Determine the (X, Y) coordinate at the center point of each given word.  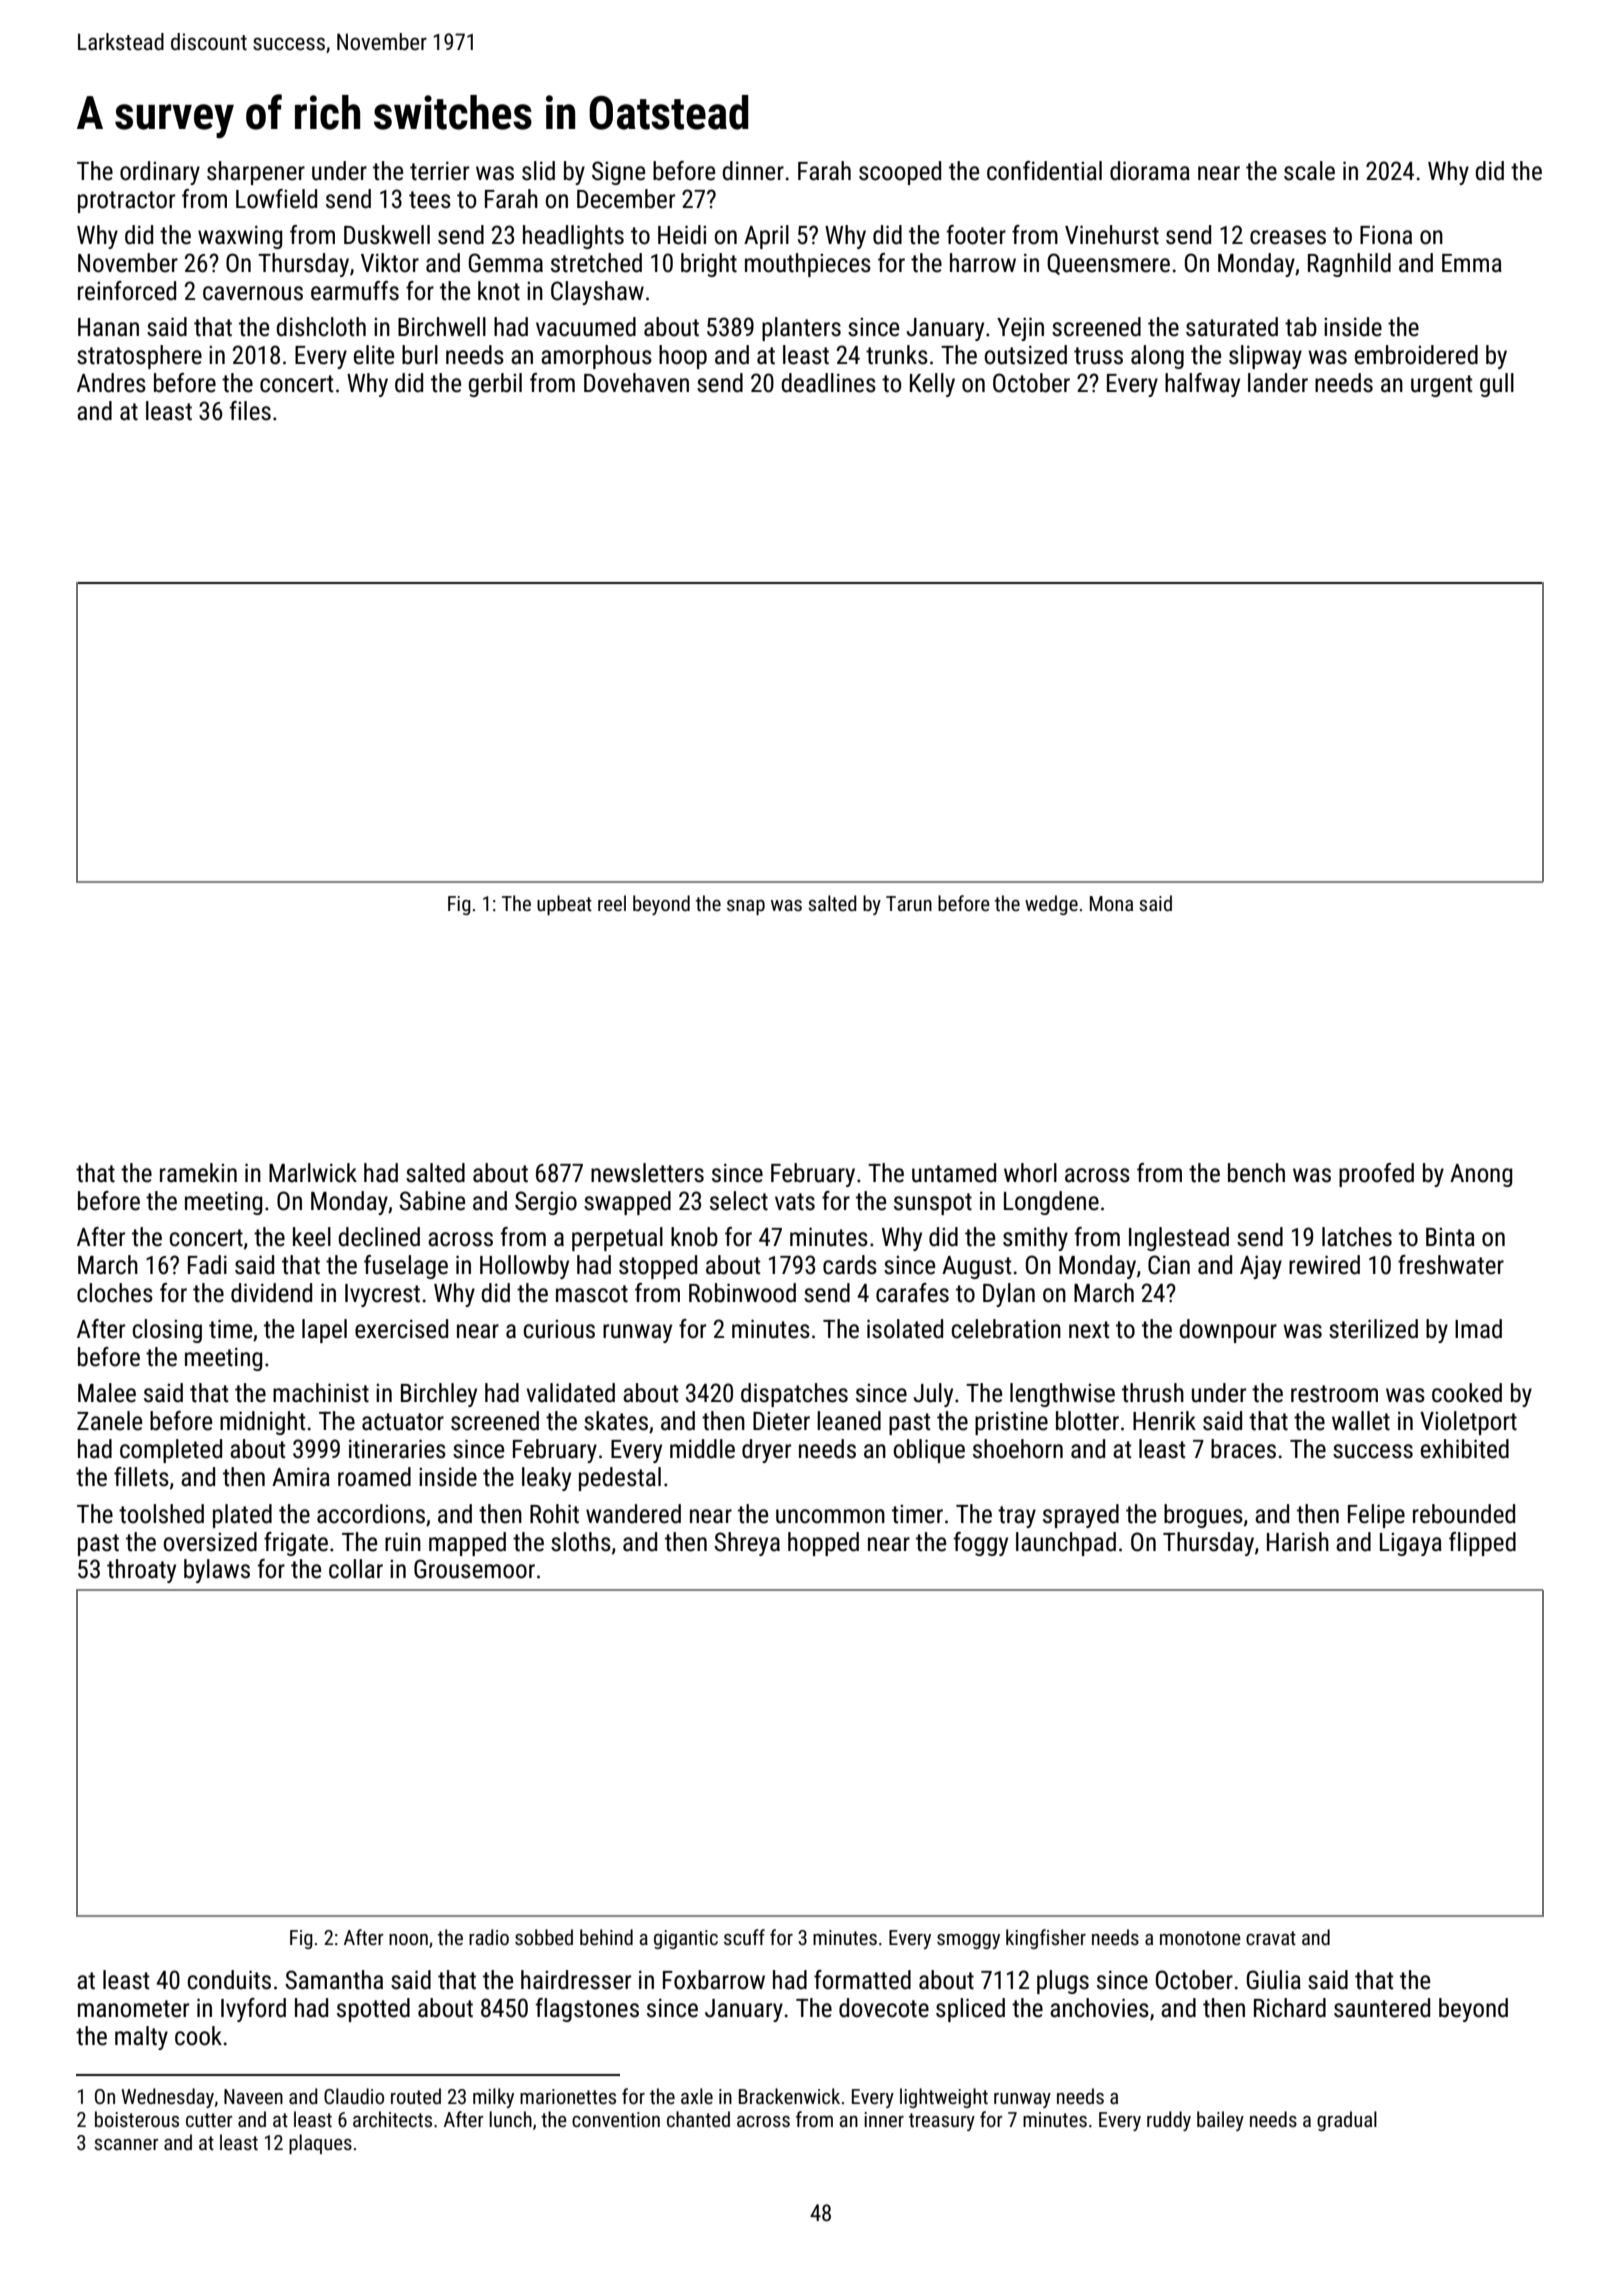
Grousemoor (474, 1569)
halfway (1202, 385)
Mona (1111, 903)
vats (795, 1202)
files (250, 411)
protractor (126, 202)
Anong (1481, 1175)
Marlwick (313, 1173)
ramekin (198, 1173)
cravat (1271, 1938)
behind (606, 1937)
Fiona (1386, 235)
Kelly (932, 385)
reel (612, 903)
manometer (133, 2009)
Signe (618, 173)
